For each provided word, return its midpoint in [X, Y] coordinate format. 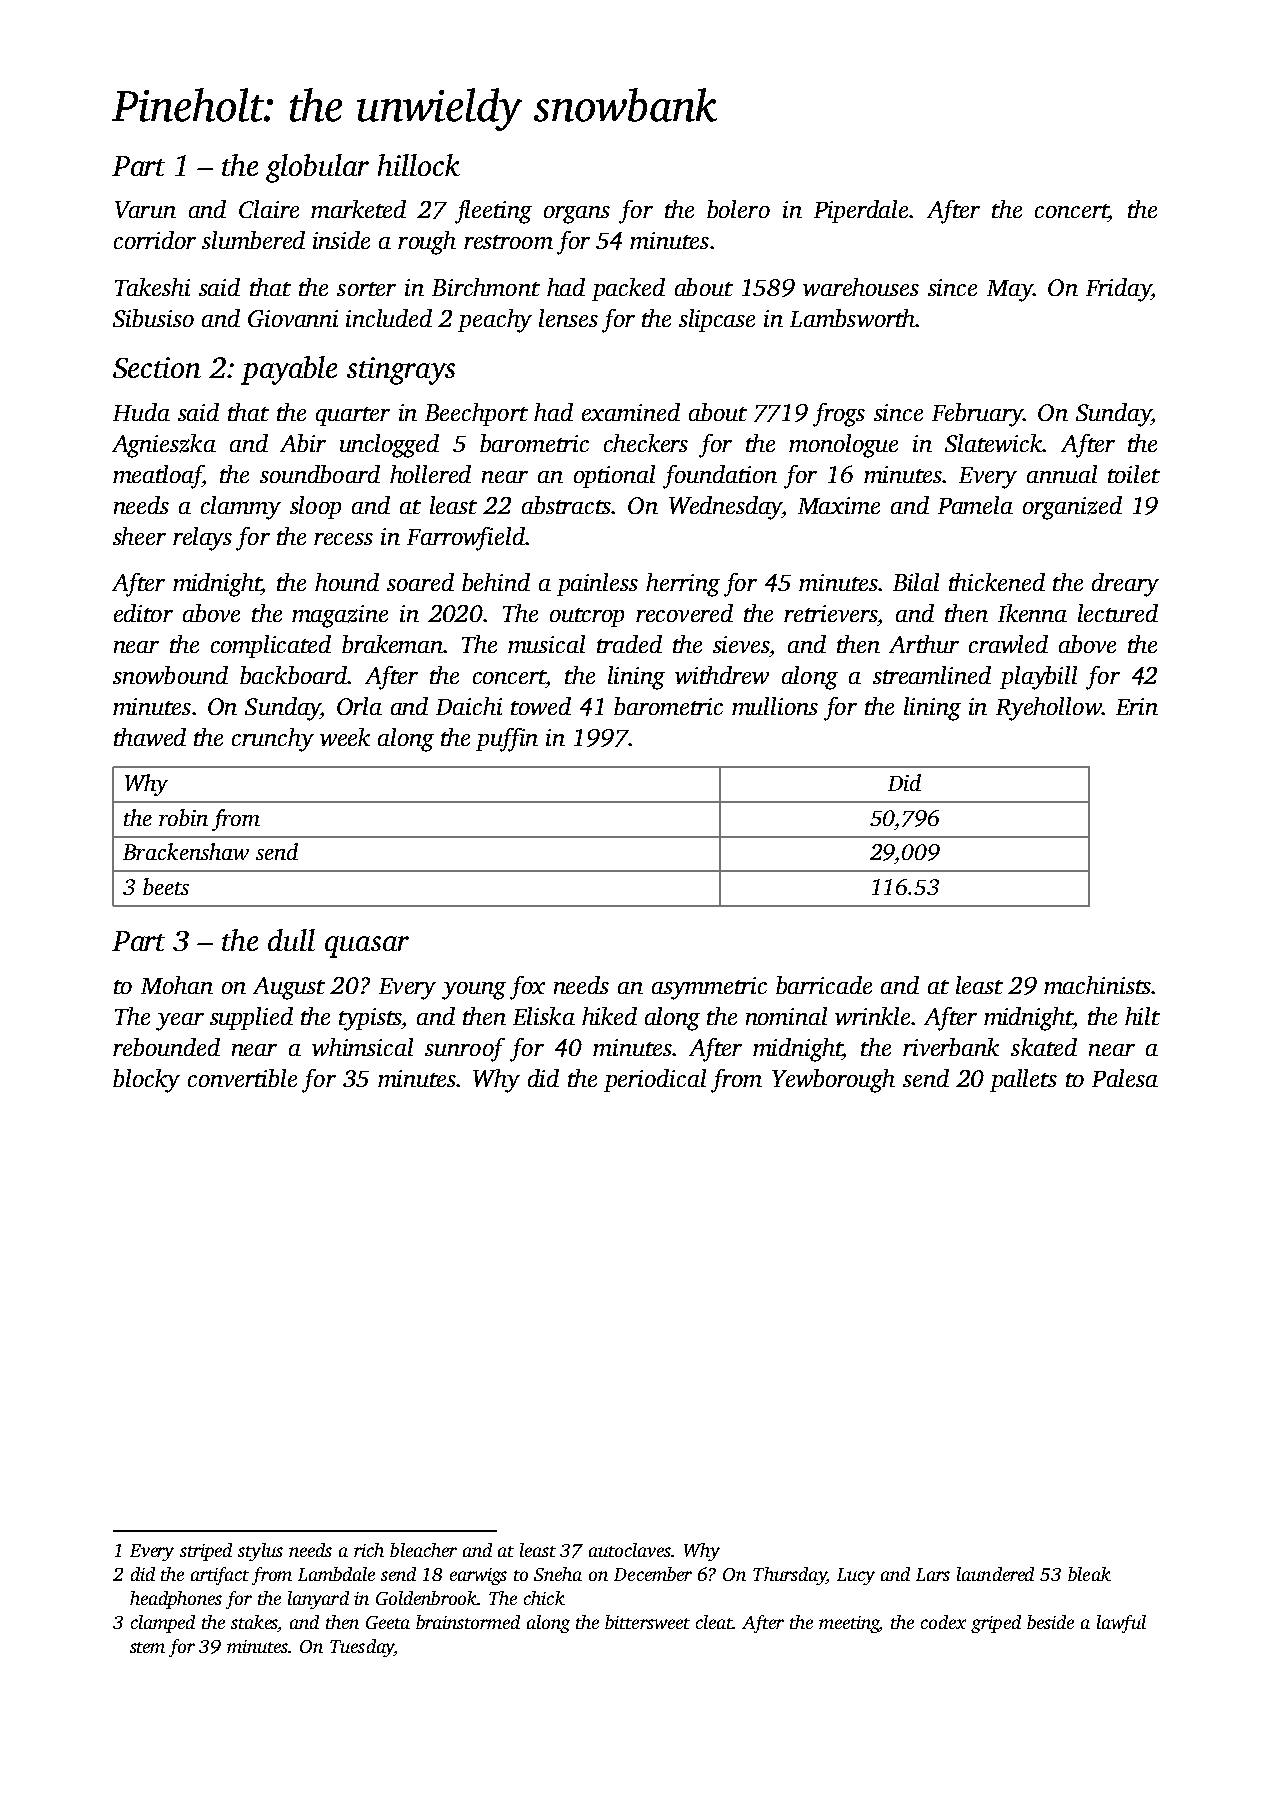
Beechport [476, 414]
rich [369, 1550]
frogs [839, 415]
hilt [1142, 1016]
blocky [146, 1081]
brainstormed [468, 1622]
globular [317, 168]
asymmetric [709, 988]
